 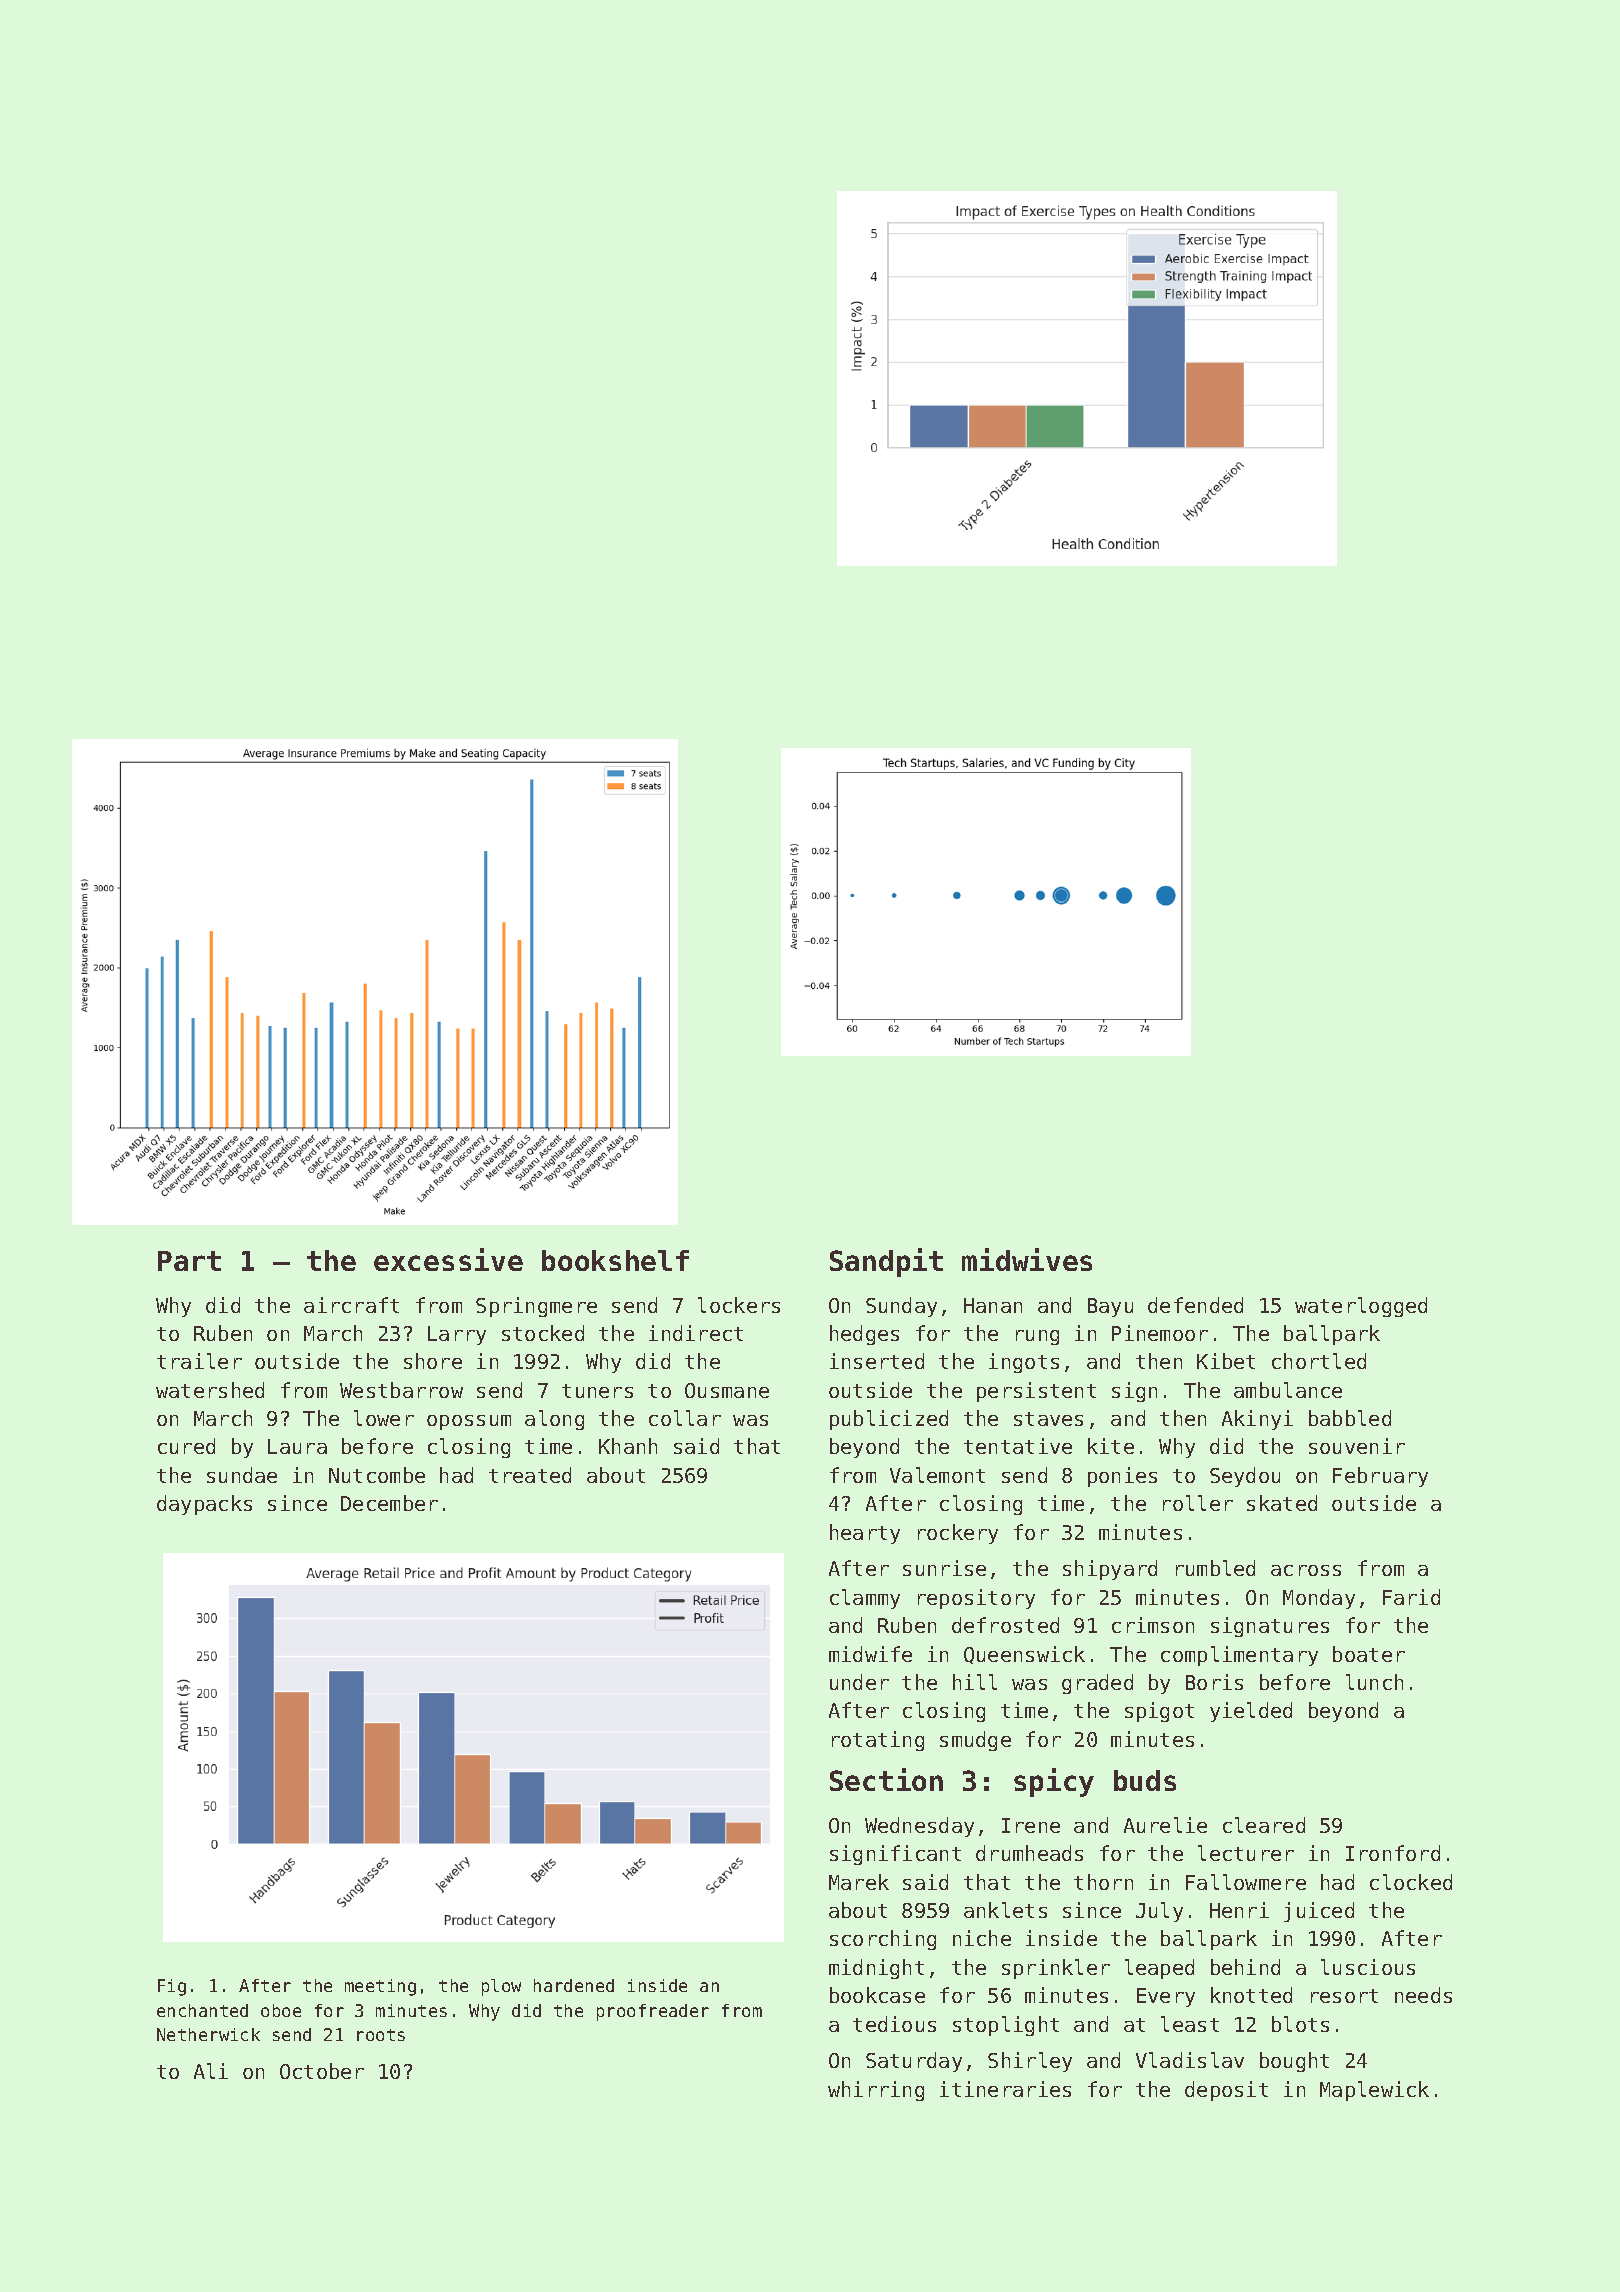 What do you see at coordinates (1029, 1853) in the screenshot?
I see `drumheads` at bounding box center [1029, 1853].
